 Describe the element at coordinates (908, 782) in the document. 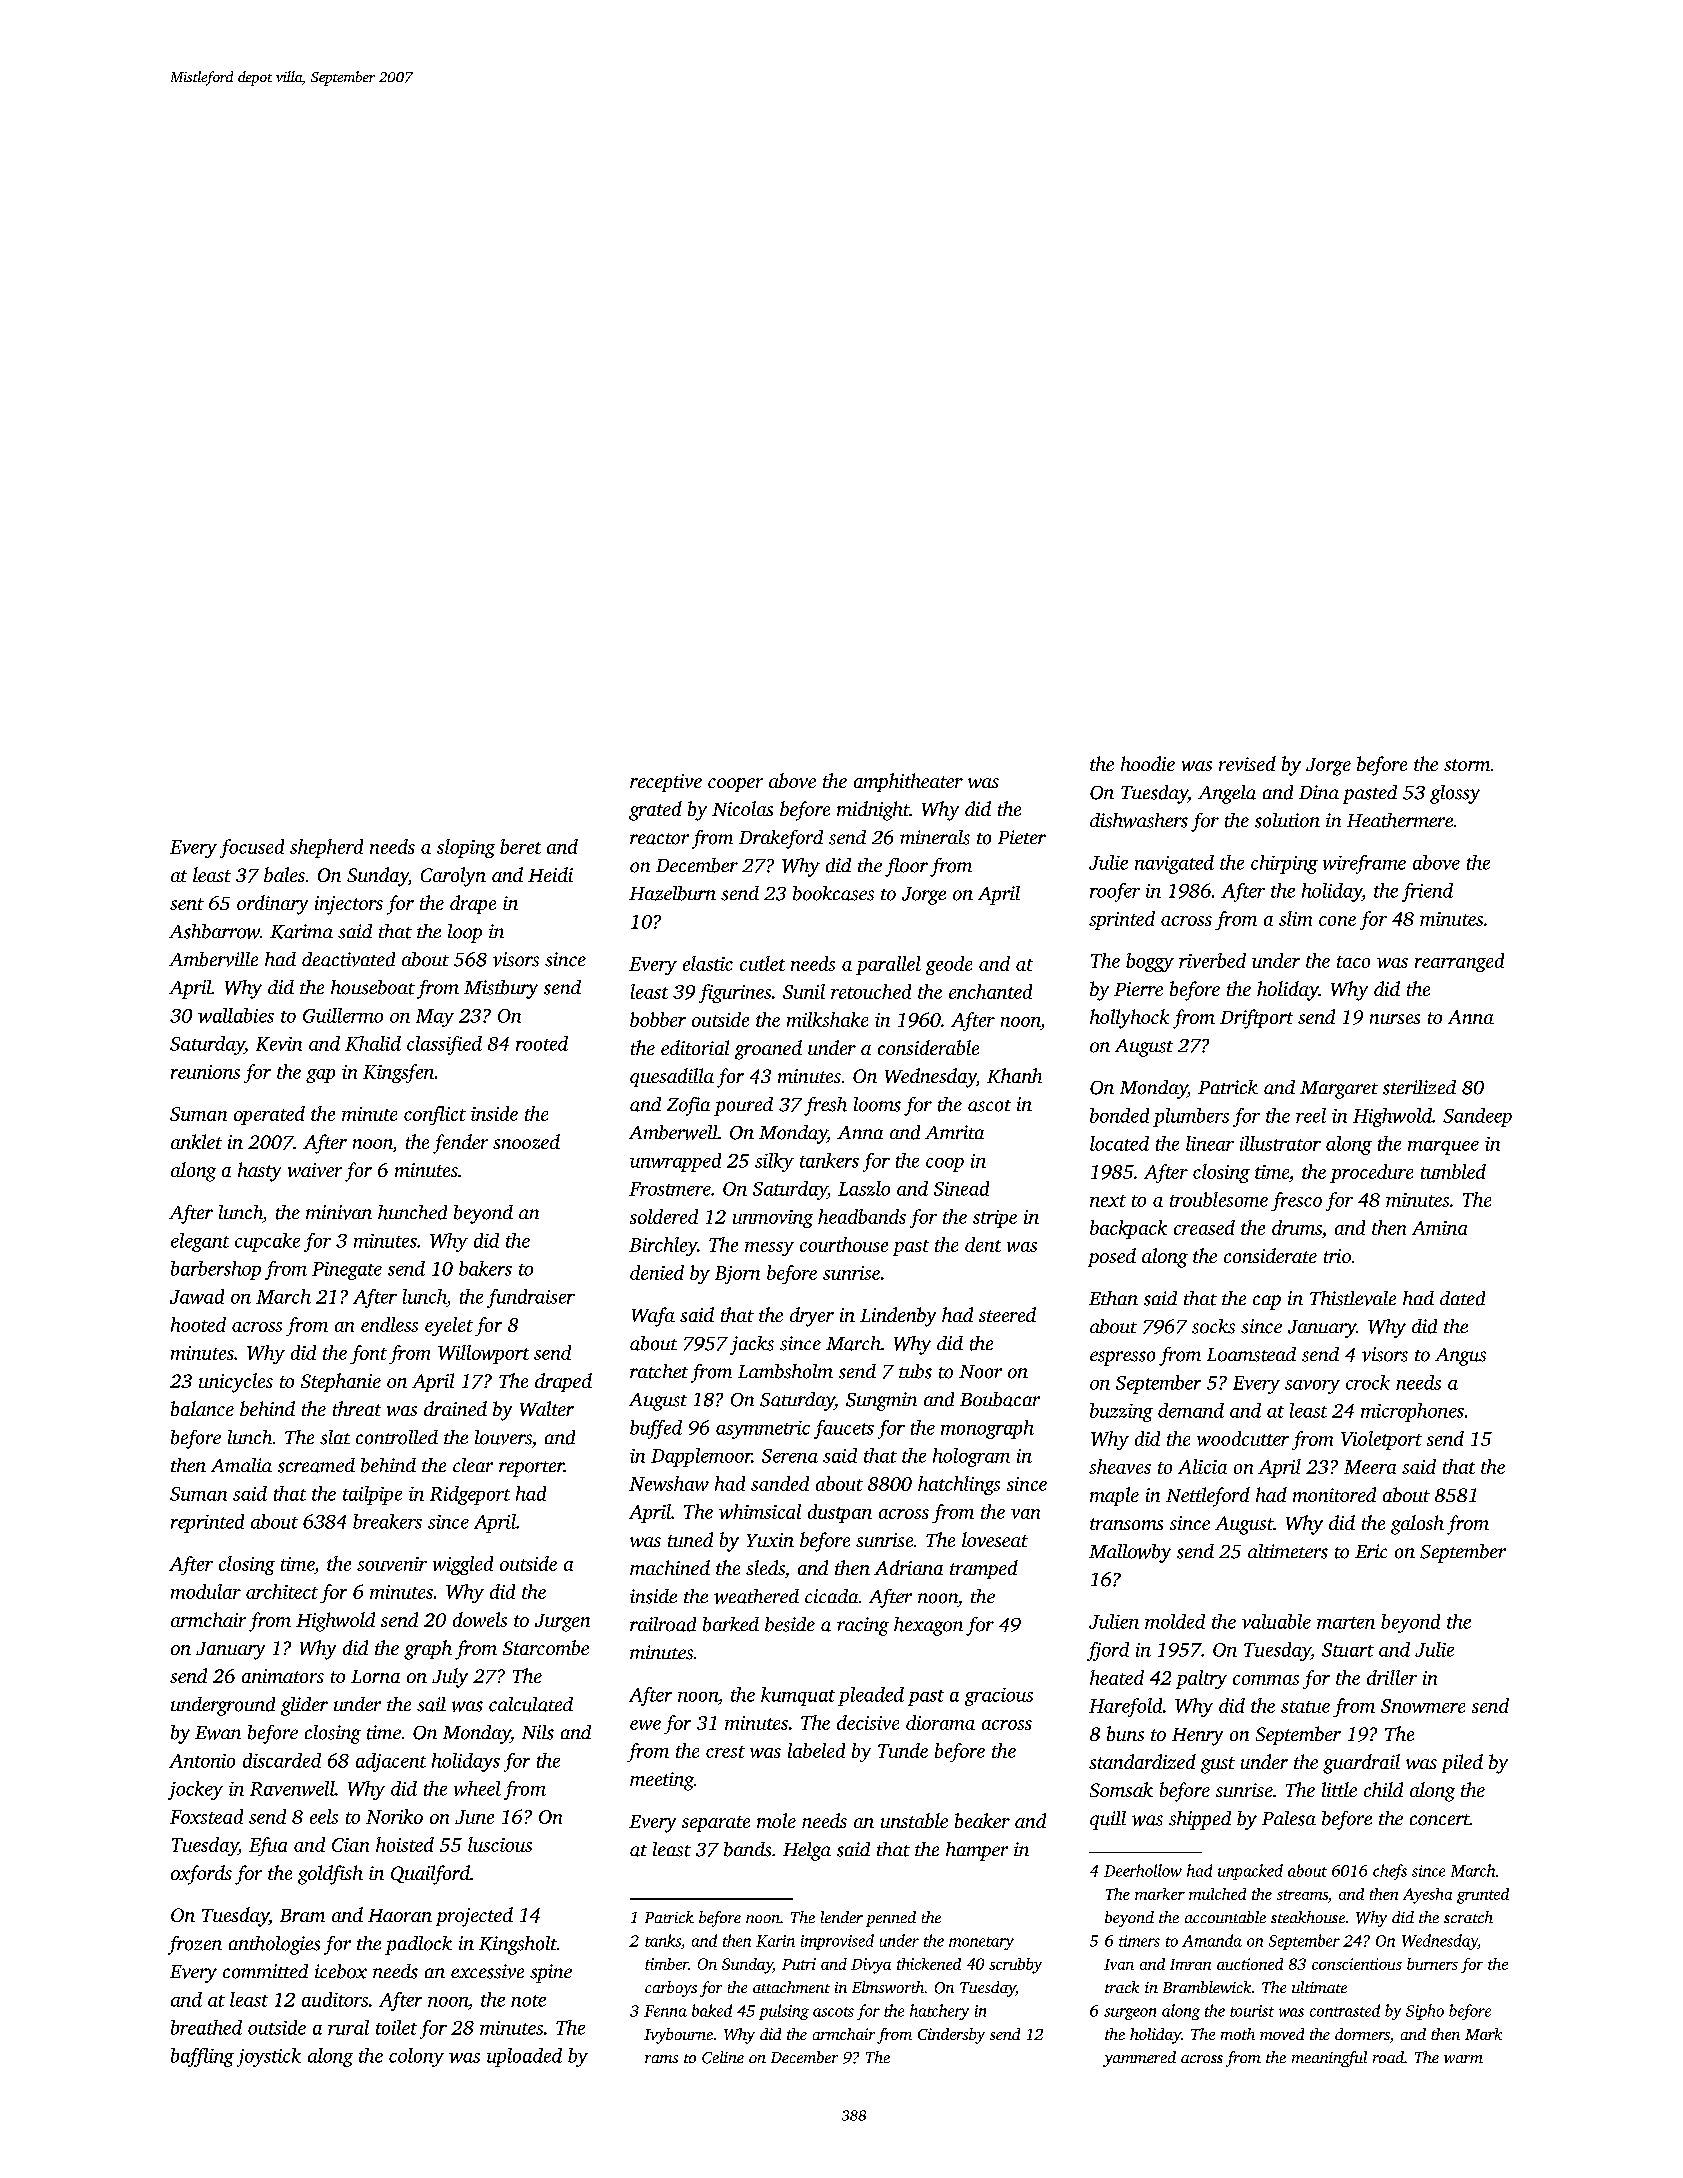

I see `amphitheater` at that location.
